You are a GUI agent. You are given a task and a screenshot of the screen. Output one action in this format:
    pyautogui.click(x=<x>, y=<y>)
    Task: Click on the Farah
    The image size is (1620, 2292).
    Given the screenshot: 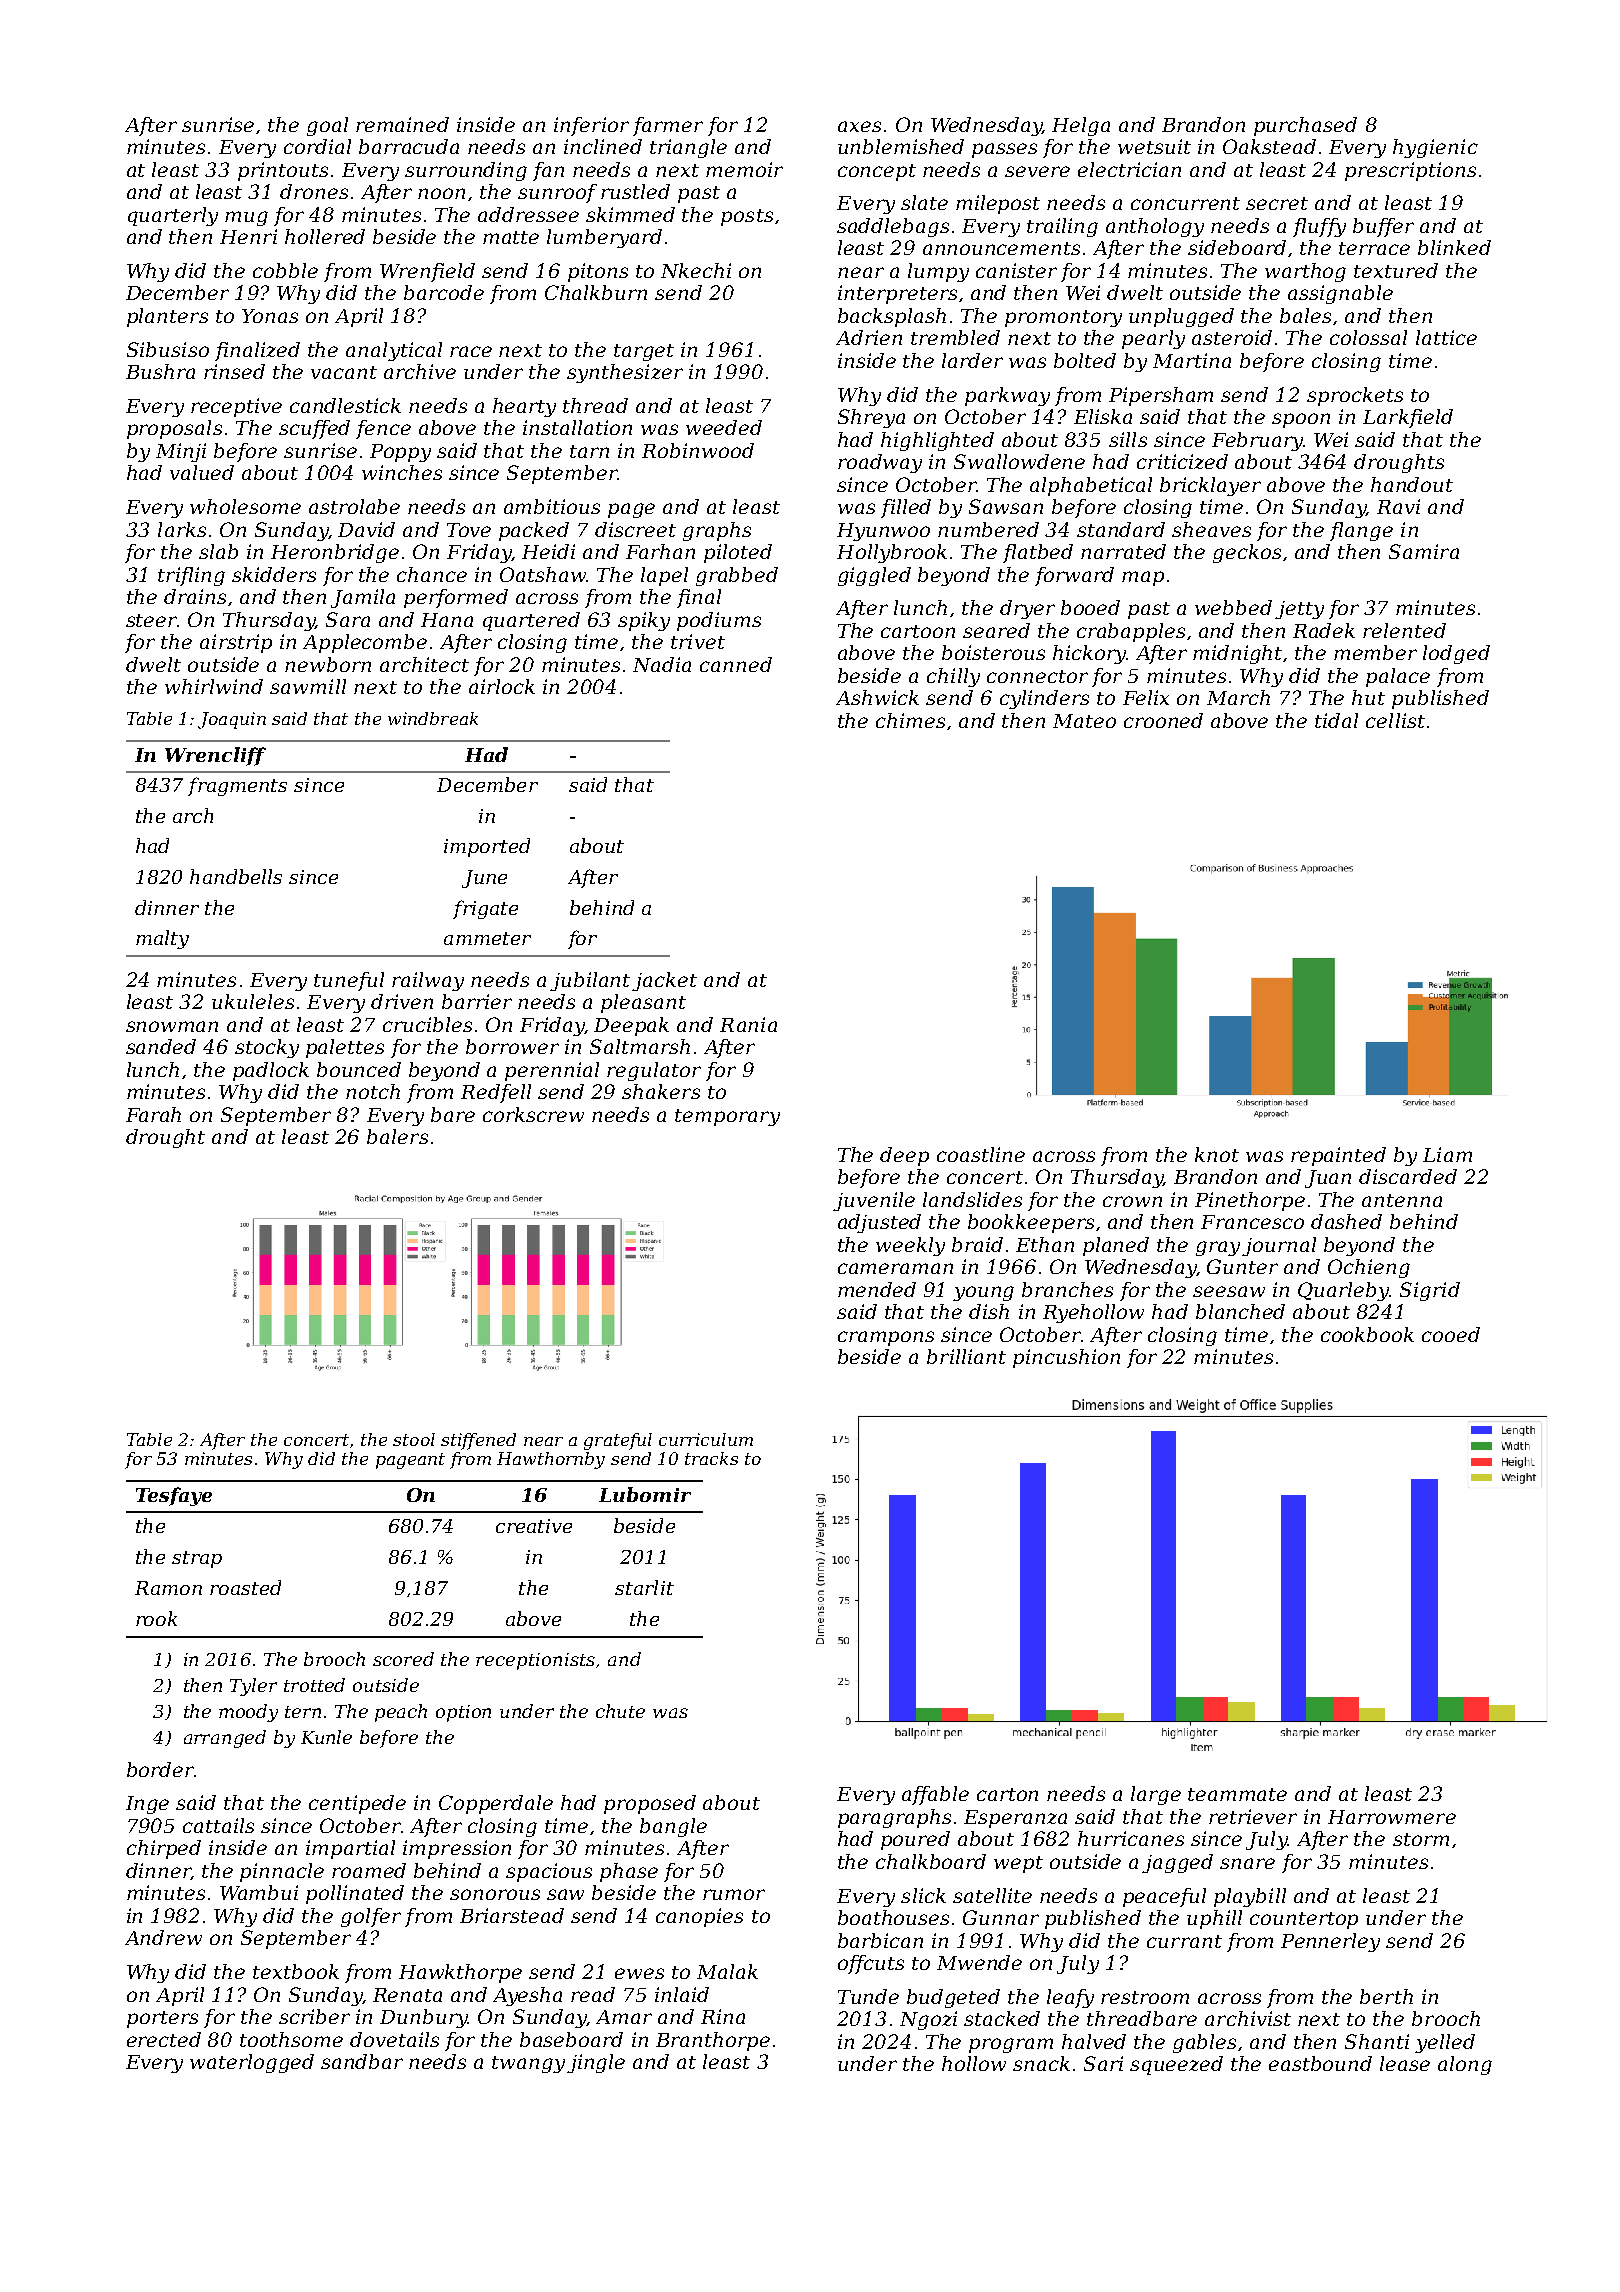 What is the action you would take?
    pyautogui.click(x=153, y=1114)
